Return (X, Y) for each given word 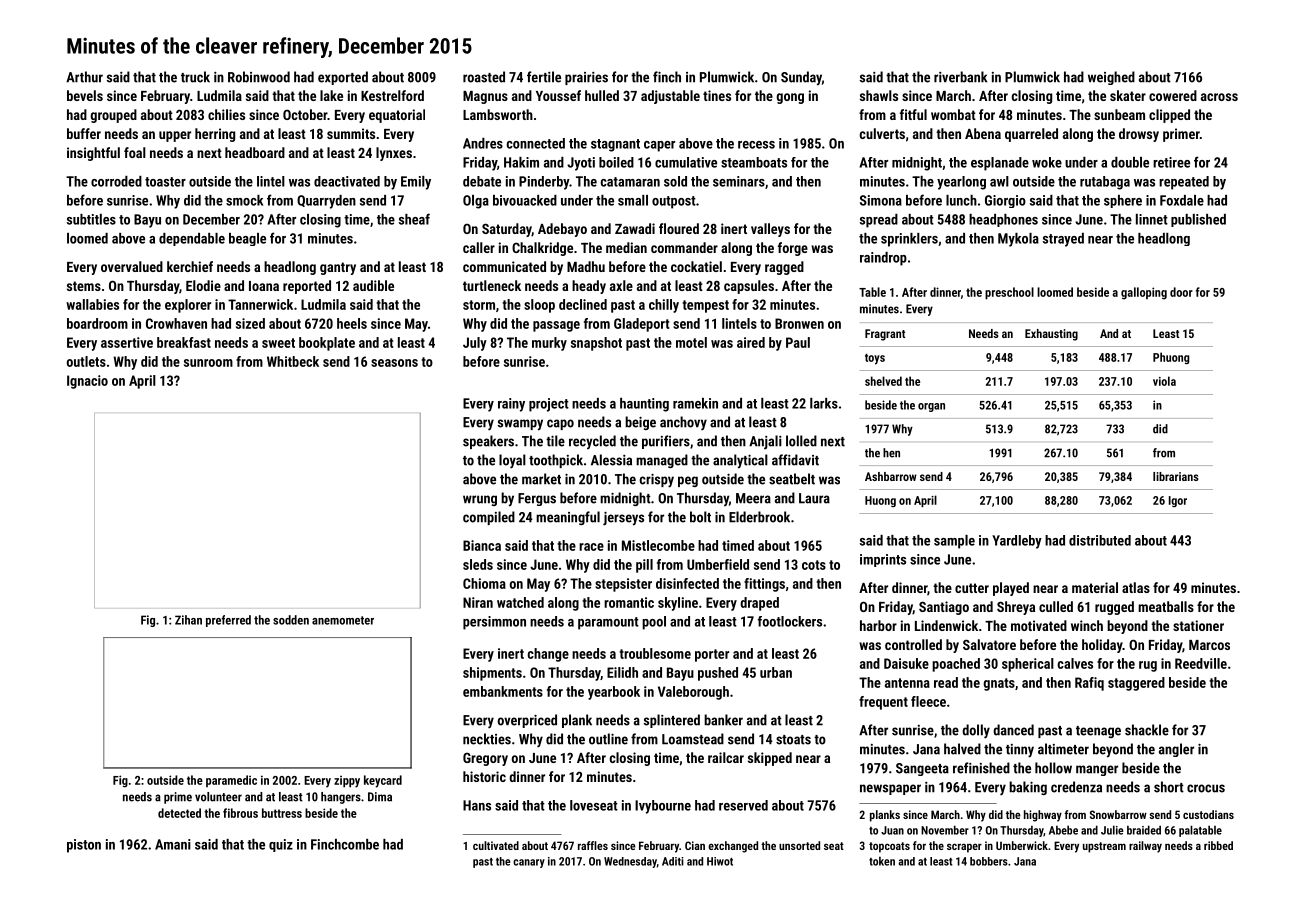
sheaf (414, 219)
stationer (1198, 625)
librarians (1176, 476)
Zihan (188, 620)
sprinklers (909, 240)
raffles (593, 845)
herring (215, 135)
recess (756, 145)
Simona (881, 200)
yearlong (961, 183)
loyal (512, 461)
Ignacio (87, 382)
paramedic (231, 781)
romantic (629, 602)
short (1169, 787)
